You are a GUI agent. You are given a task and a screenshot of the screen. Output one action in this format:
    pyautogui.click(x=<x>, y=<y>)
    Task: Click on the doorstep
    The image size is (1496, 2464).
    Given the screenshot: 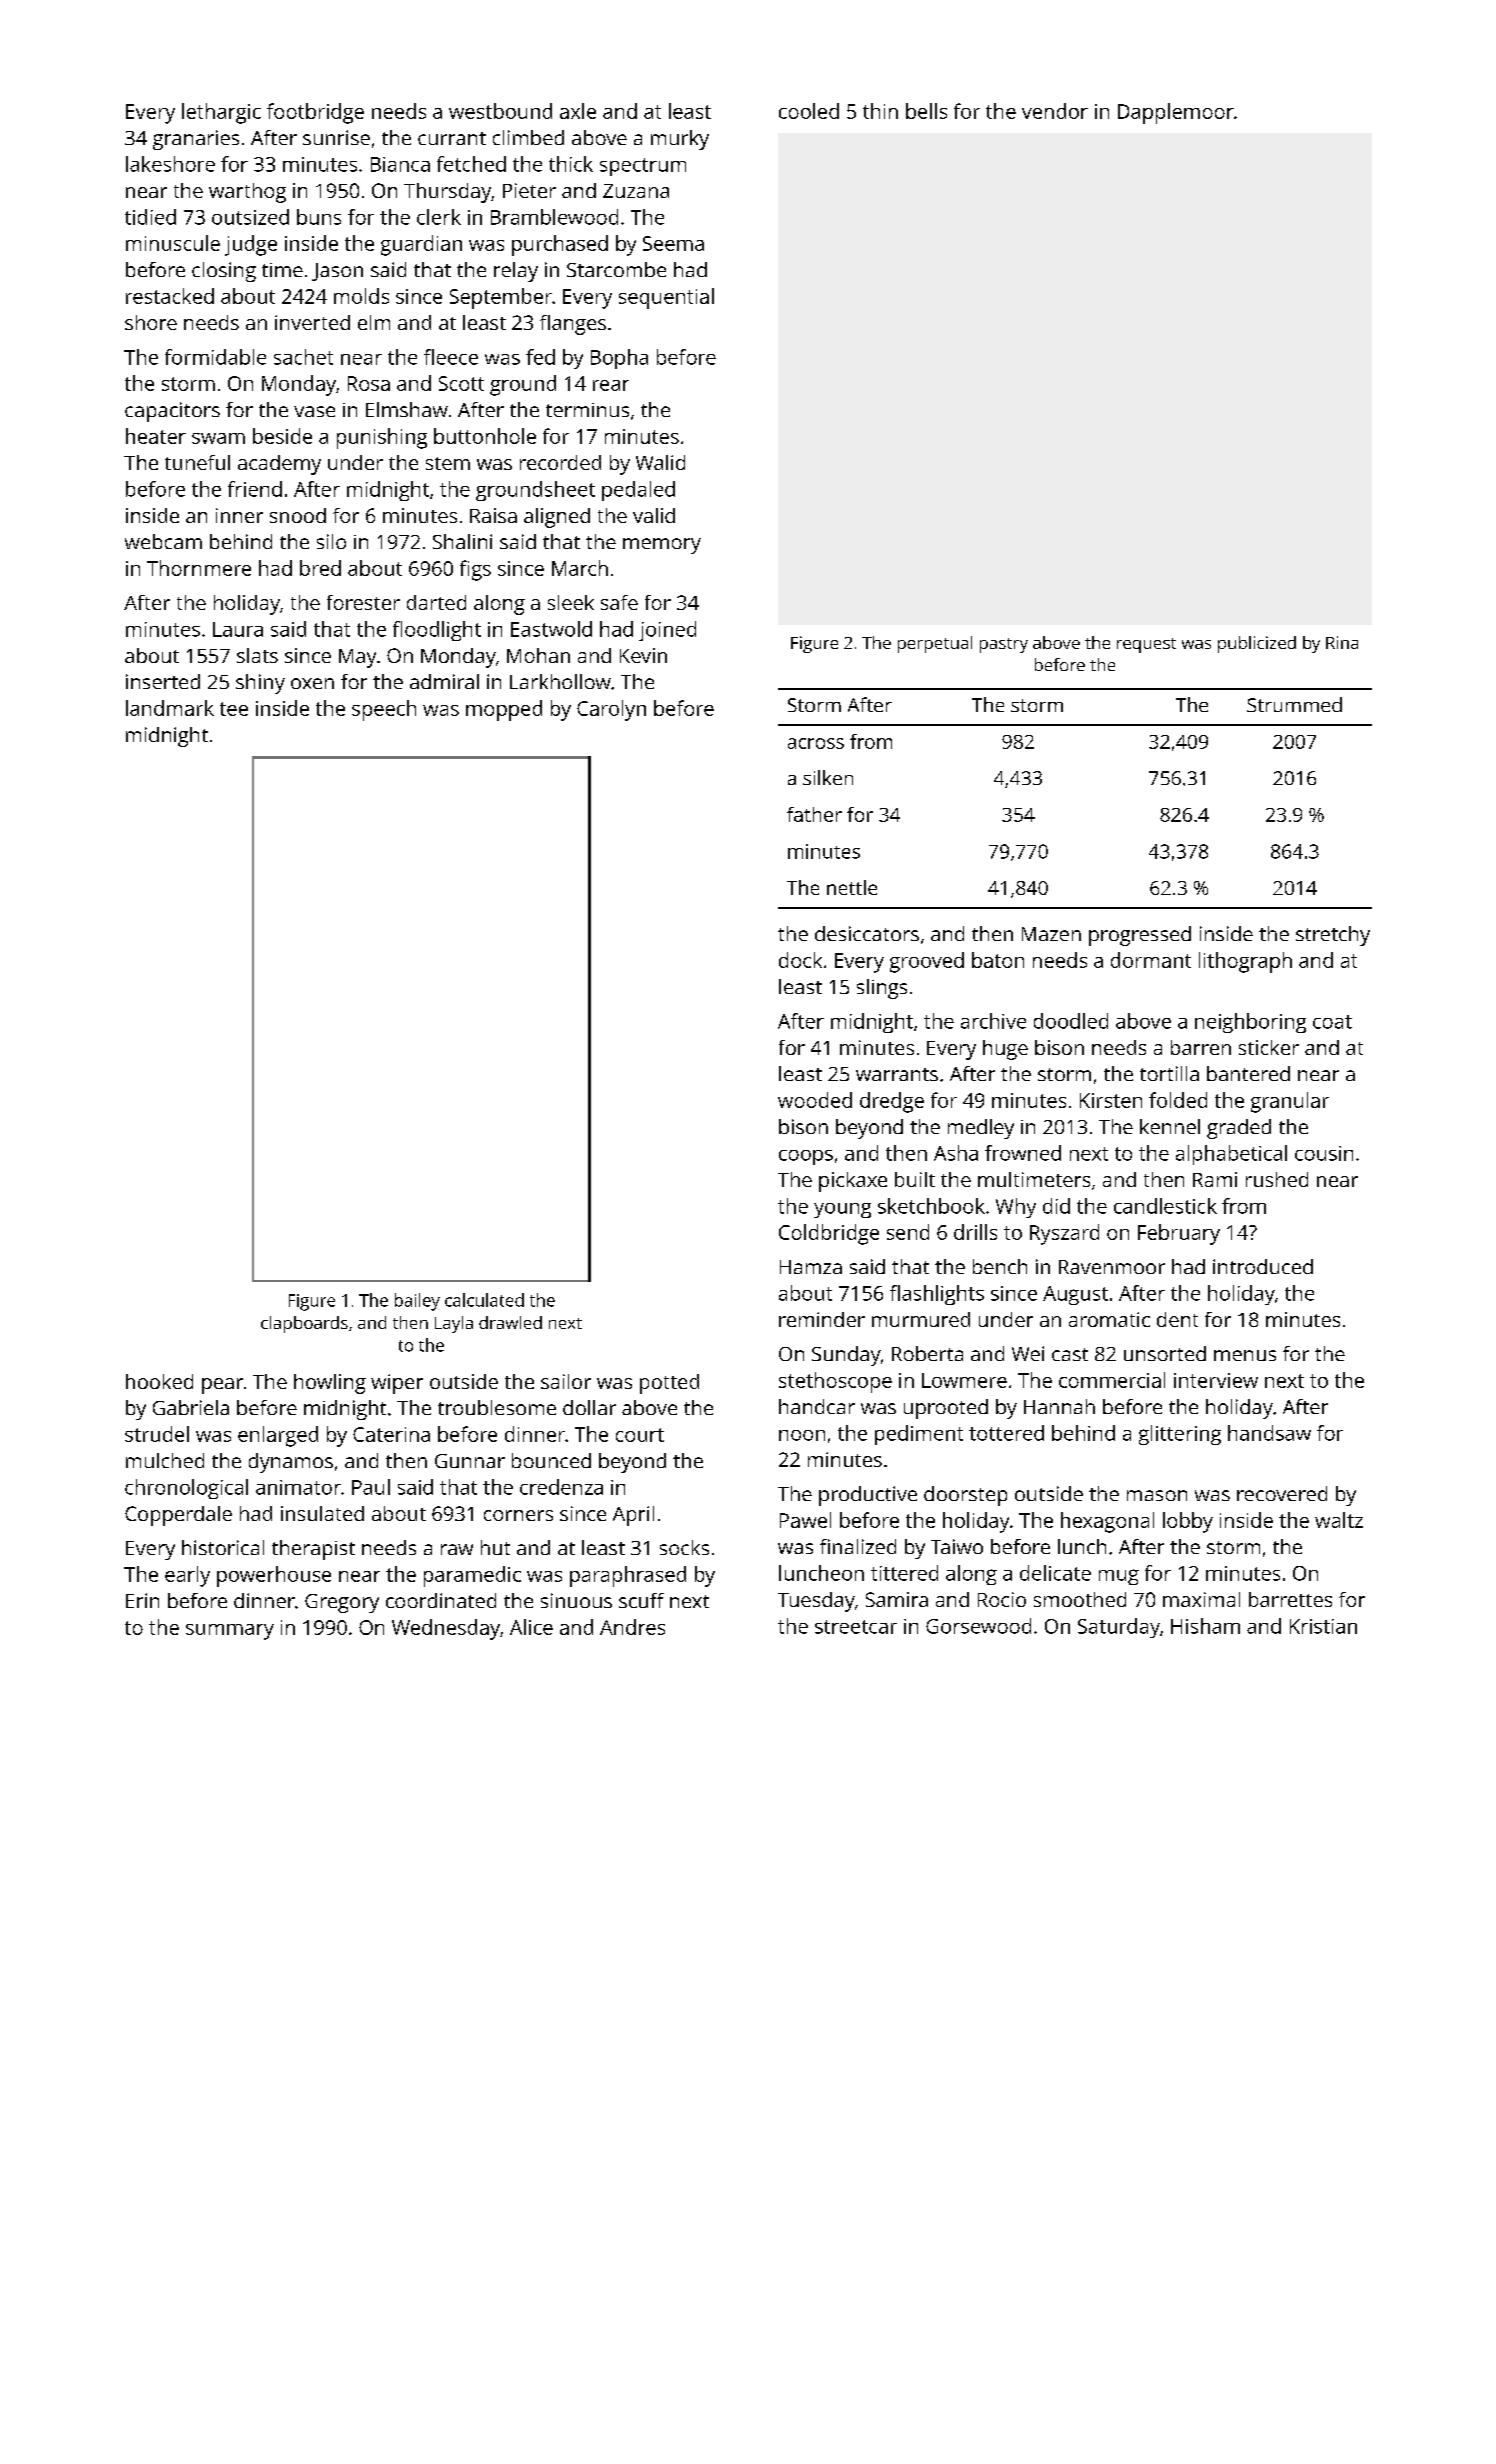 What is the action you would take?
    pyautogui.click(x=965, y=1496)
